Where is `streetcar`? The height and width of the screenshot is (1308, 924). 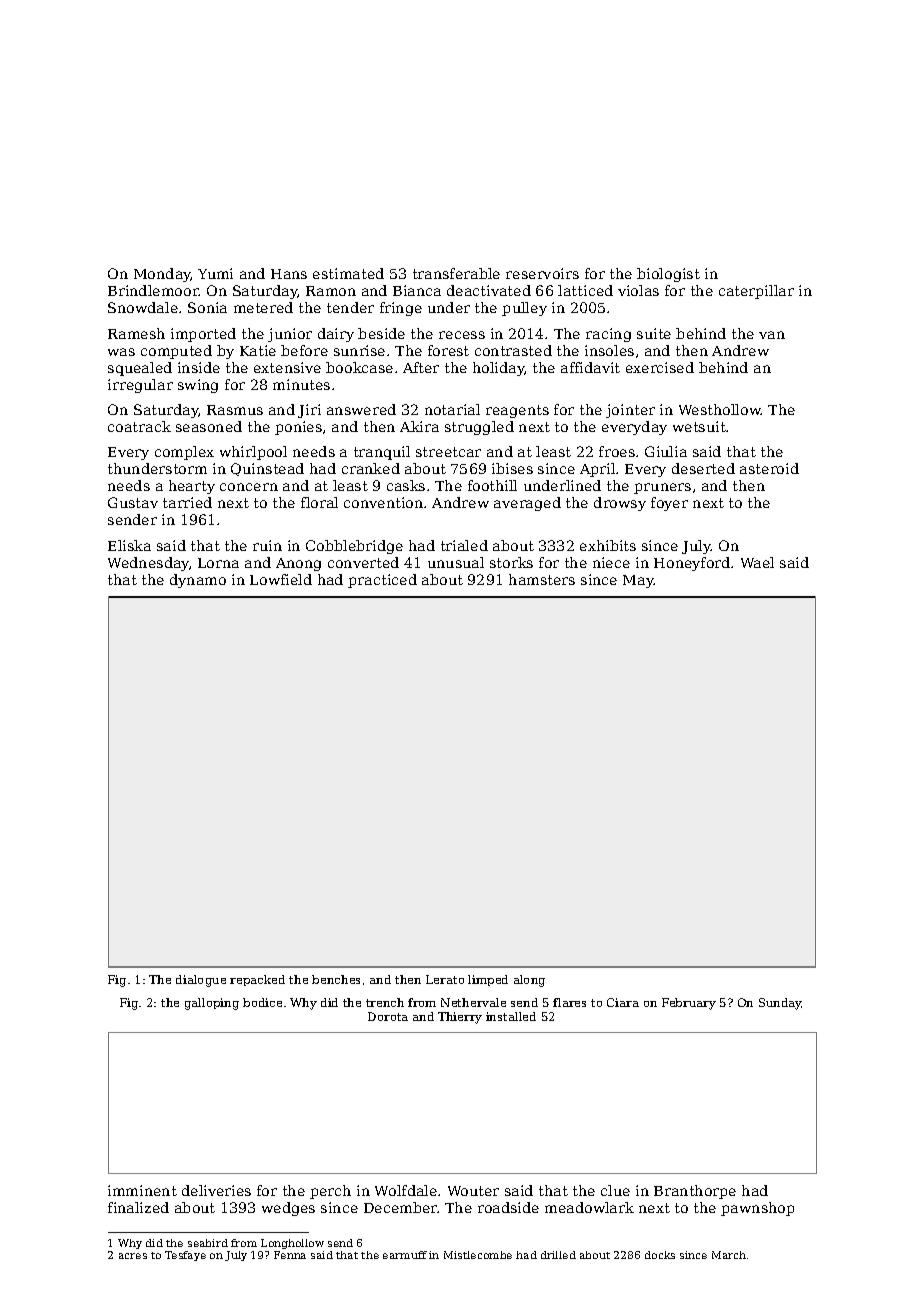
streetcar is located at coordinates (448, 452).
